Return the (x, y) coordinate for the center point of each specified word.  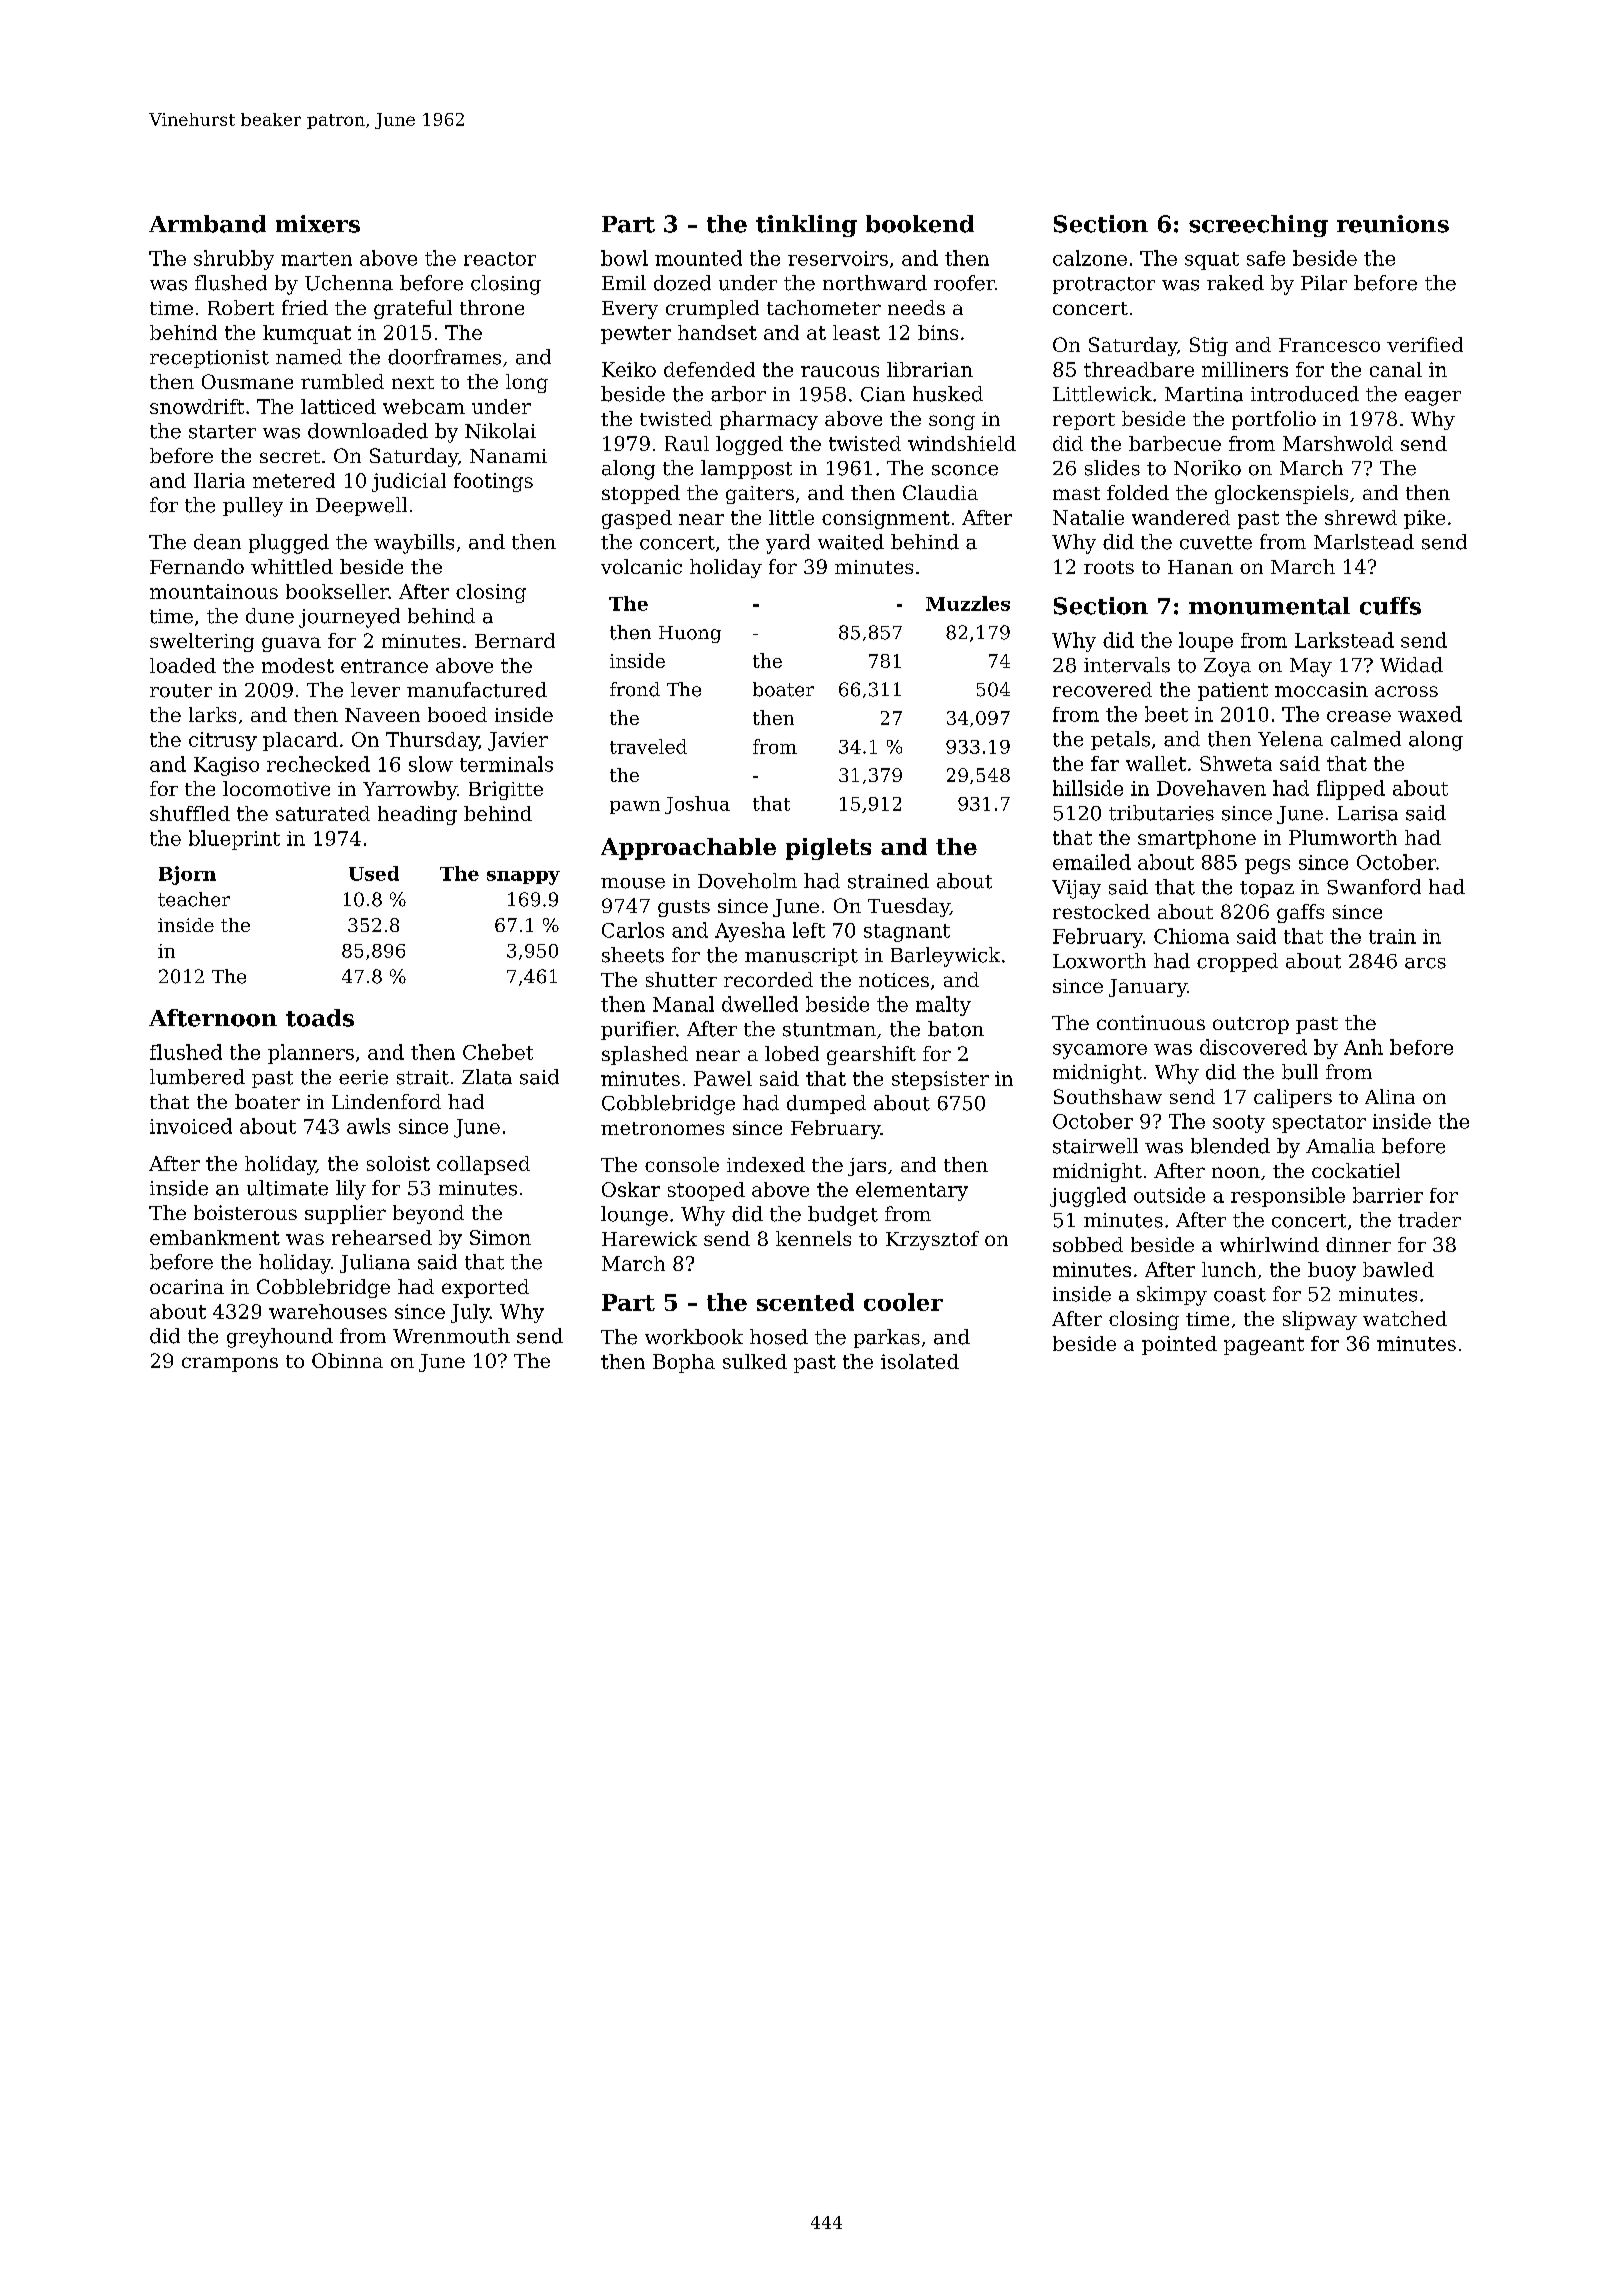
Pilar (1324, 283)
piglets (828, 849)
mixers (318, 224)
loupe (1206, 642)
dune (270, 616)
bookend (920, 224)
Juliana (375, 1263)
